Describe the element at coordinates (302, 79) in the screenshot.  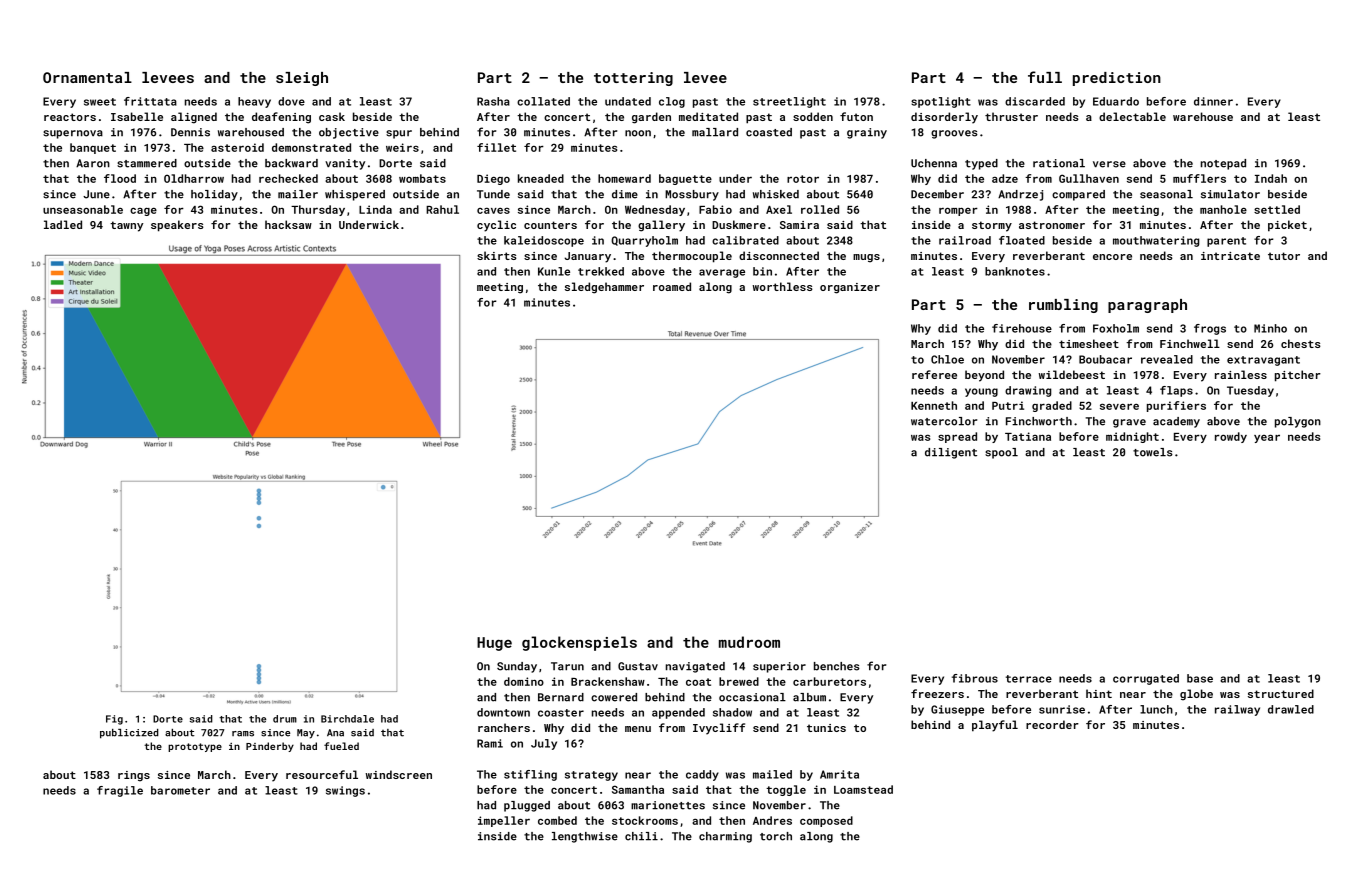
I see `sleigh` at that location.
